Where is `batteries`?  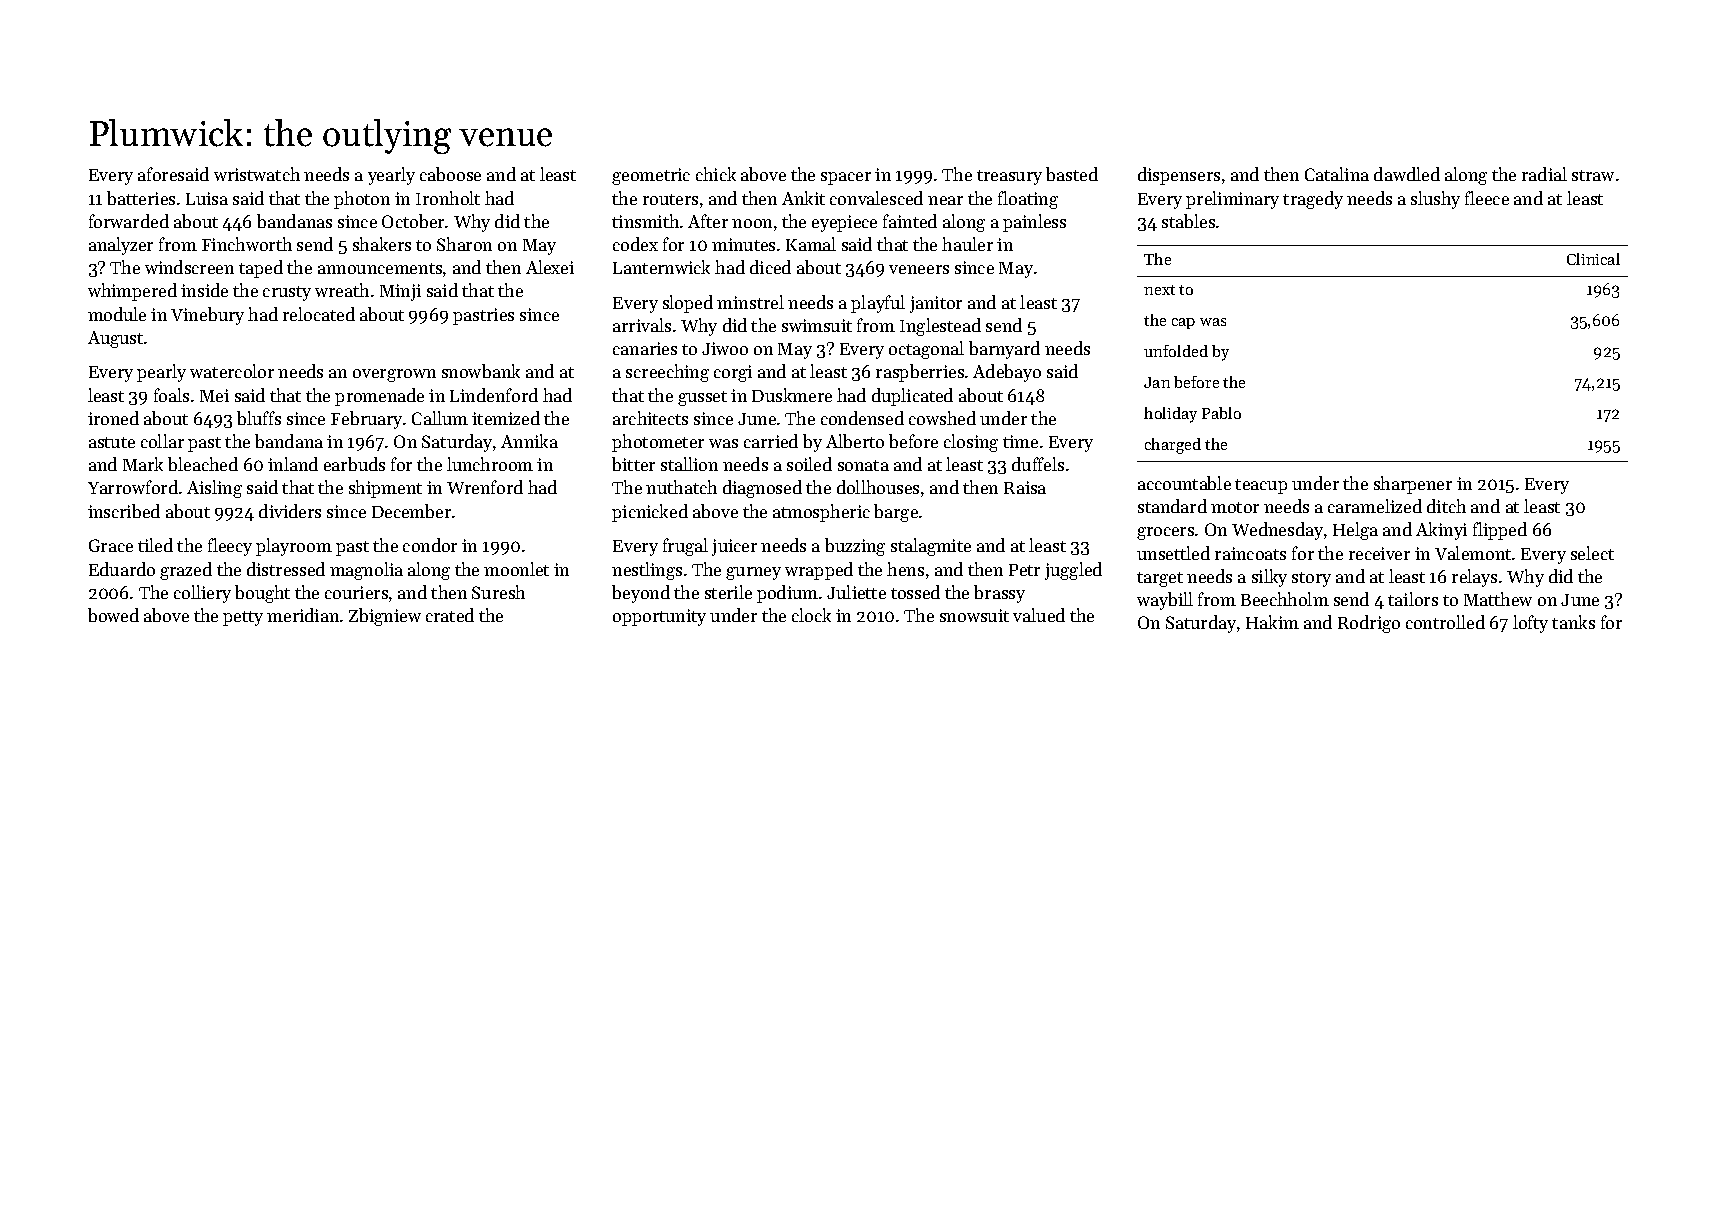 batteries is located at coordinates (141, 198).
